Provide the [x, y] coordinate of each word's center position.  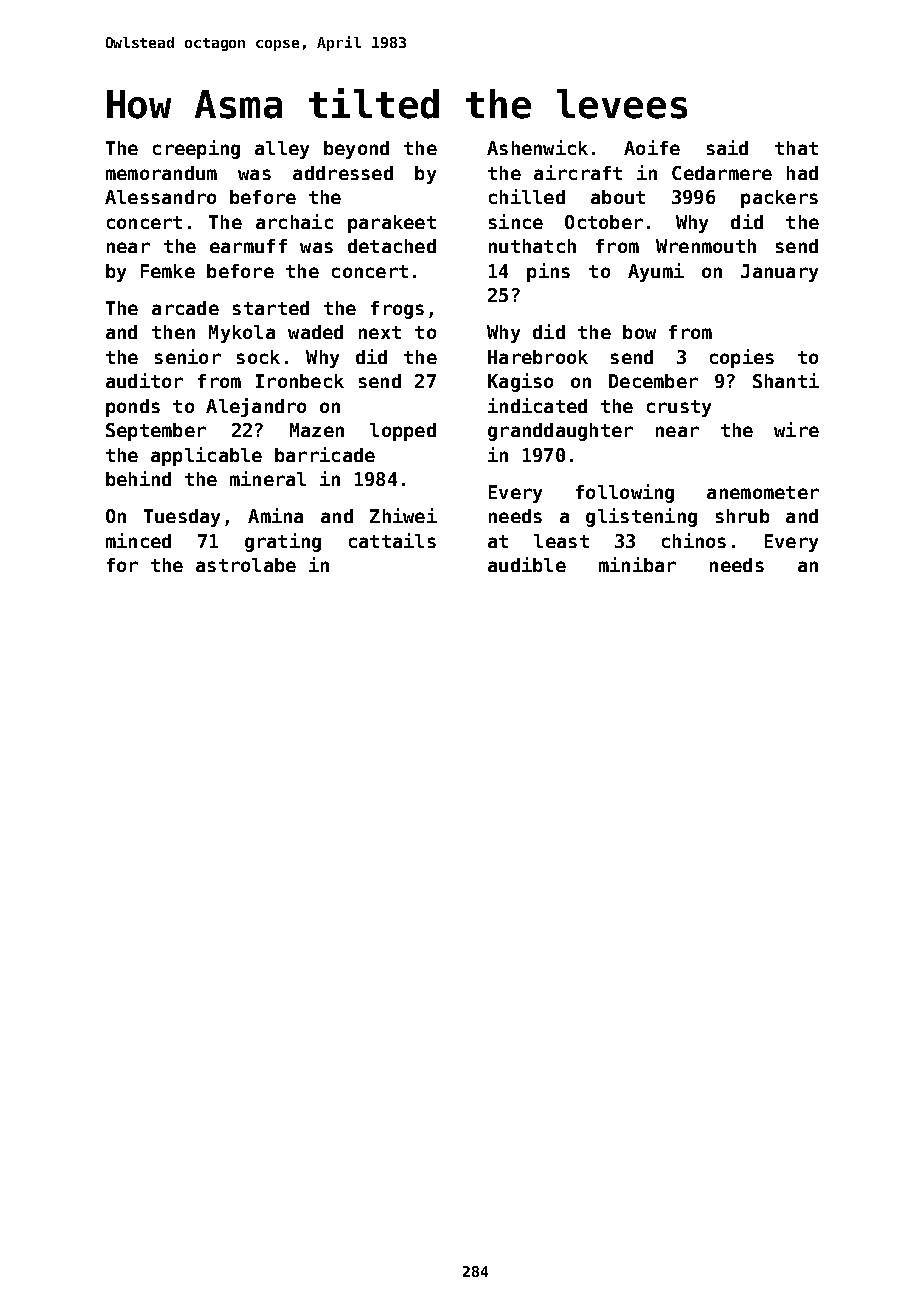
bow [639, 332]
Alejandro [256, 407]
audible [527, 564]
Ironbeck [300, 381]
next [380, 332]
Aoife [652, 147]
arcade [185, 308]
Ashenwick [537, 147]
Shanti [786, 380]
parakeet [392, 224]
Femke [168, 271]
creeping [196, 149]
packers [779, 199]
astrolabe [246, 565]
